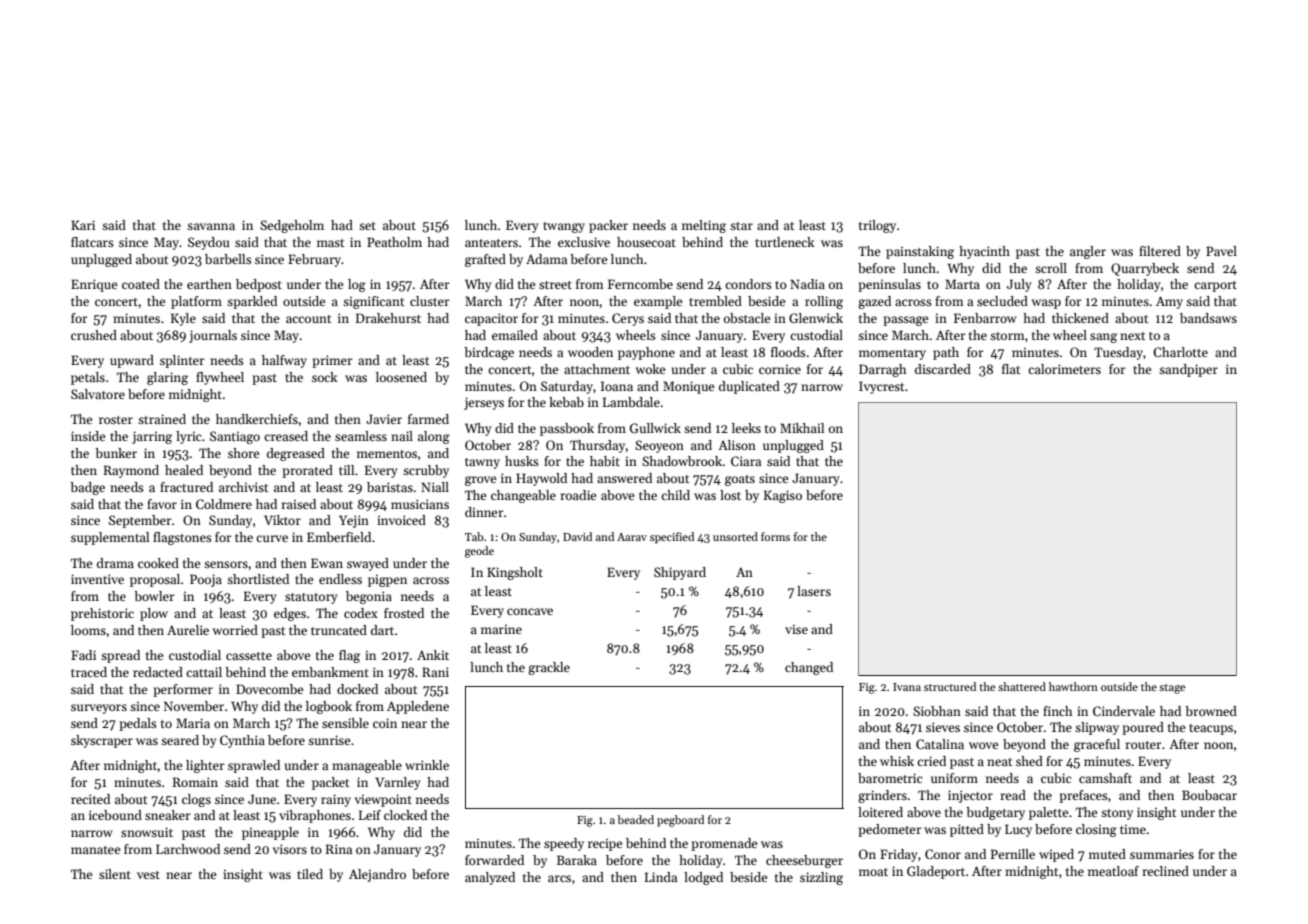  Describe the element at coordinates (882, 796) in the screenshot. I see `grinders` at that location.
